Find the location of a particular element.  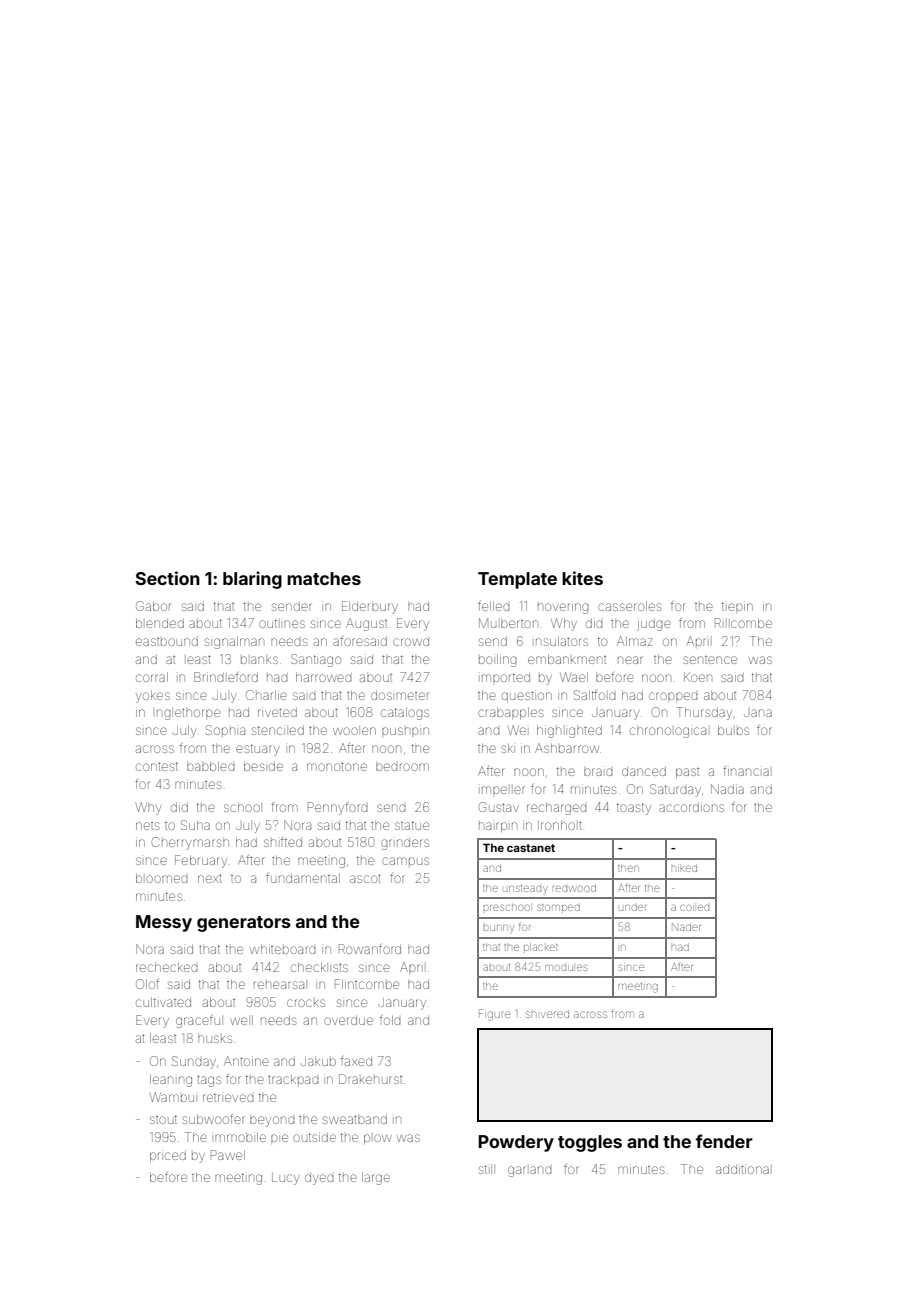

bunny is located at coordinates (498, 929).
